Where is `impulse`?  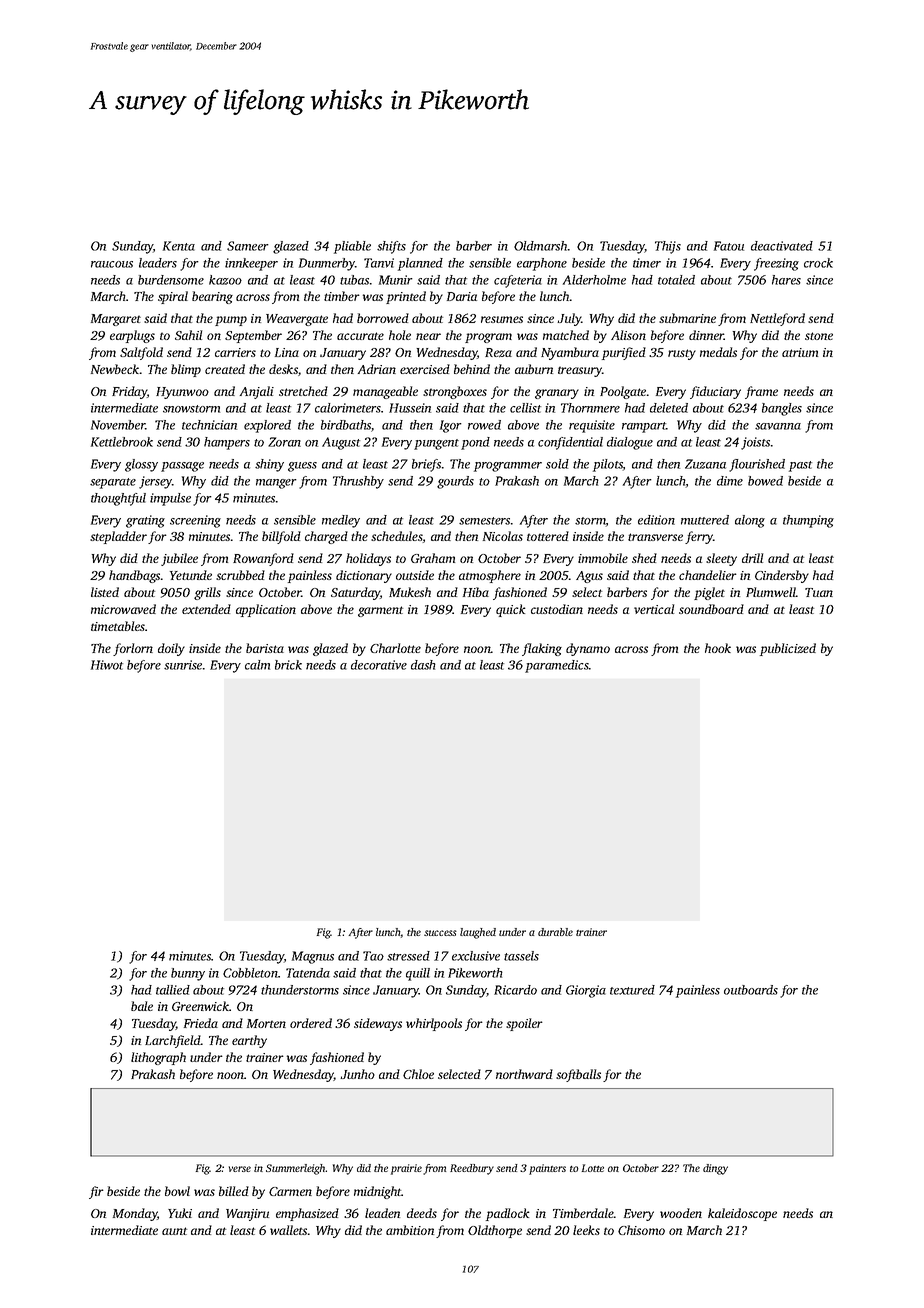
impulse is located at coordinates (170, 499).
